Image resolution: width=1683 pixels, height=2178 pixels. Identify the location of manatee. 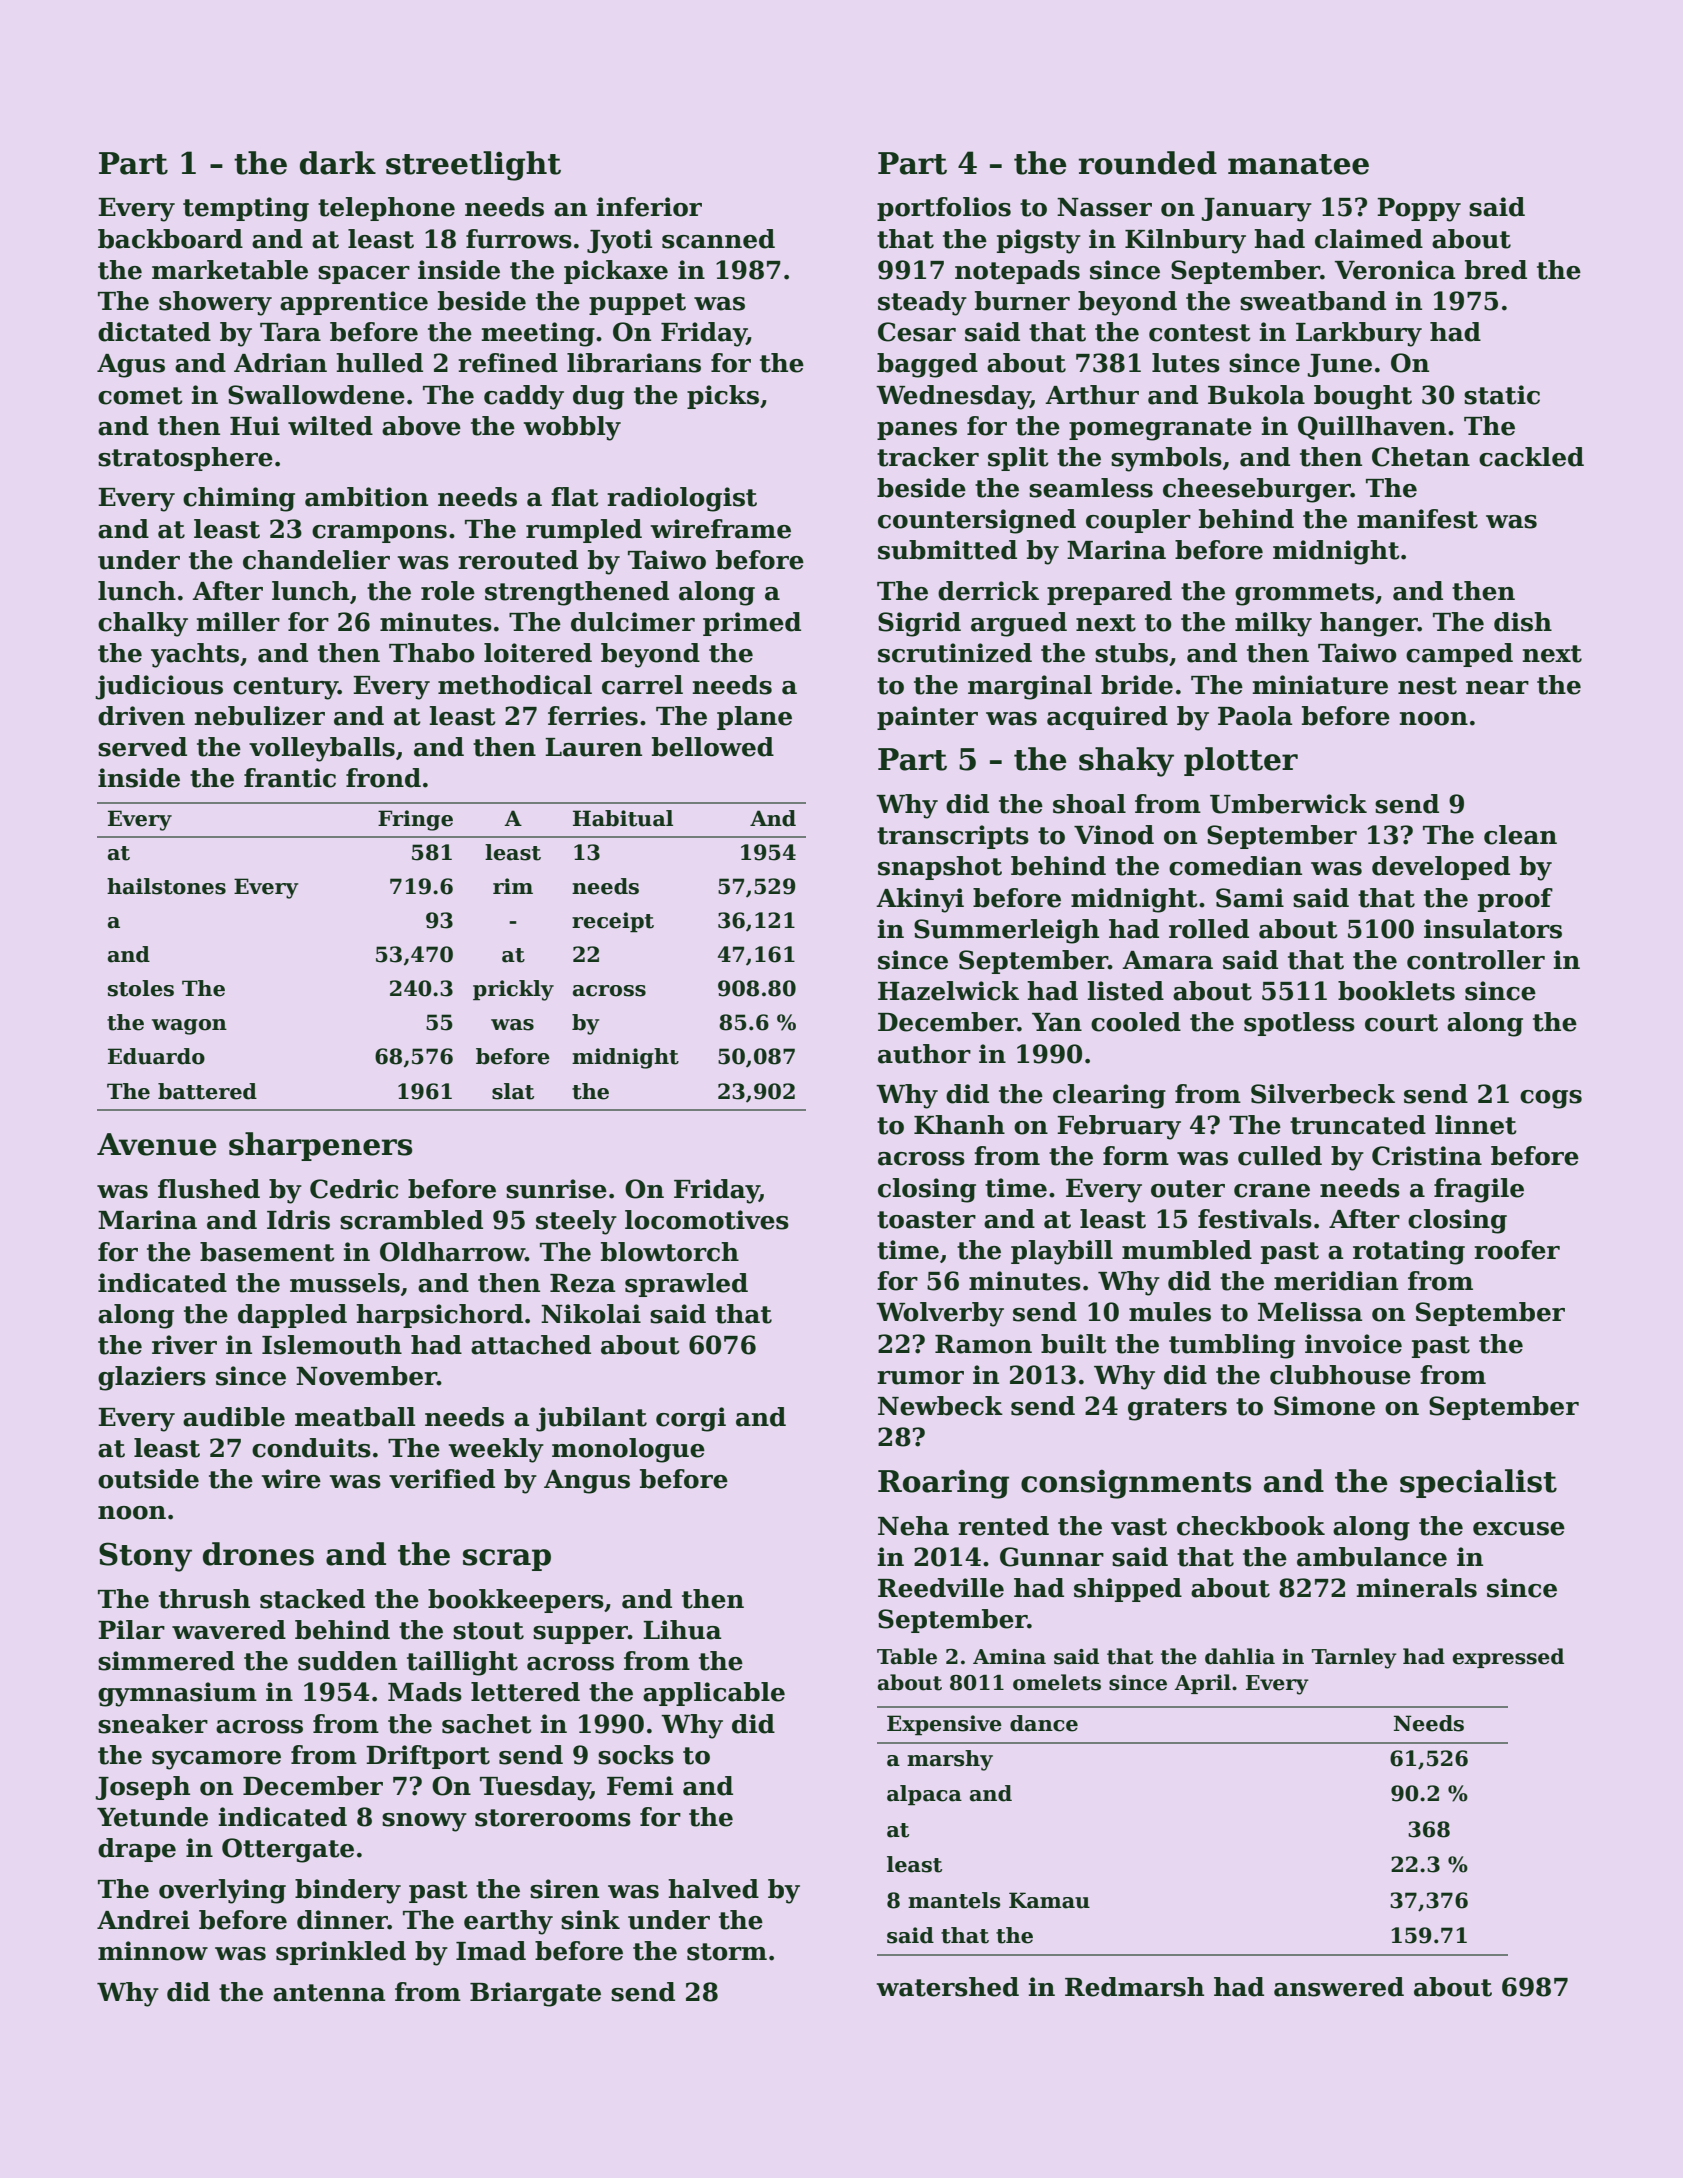
(1298, 164).
